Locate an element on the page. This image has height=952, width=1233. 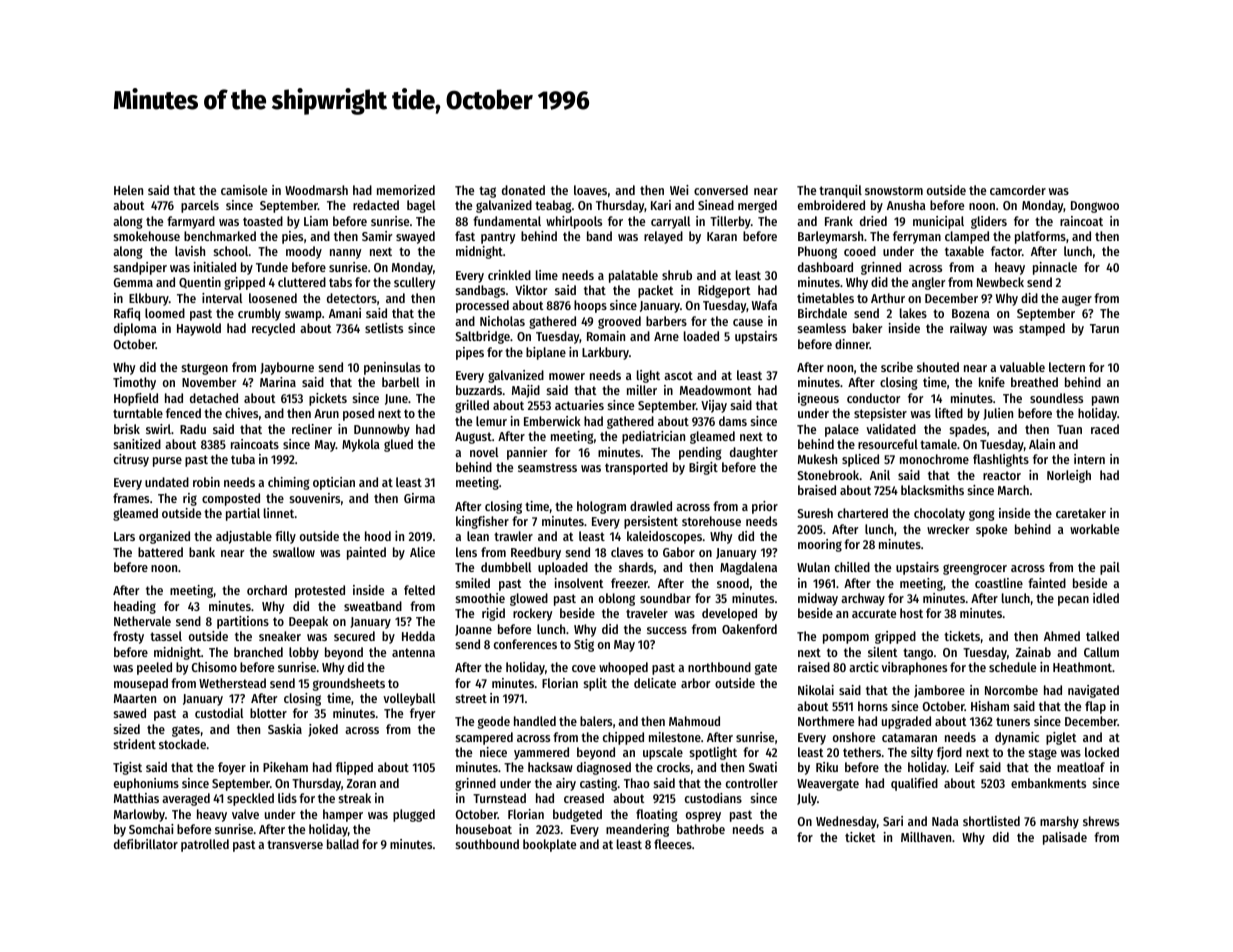
actuaries is located at coordinates (579, 405).
